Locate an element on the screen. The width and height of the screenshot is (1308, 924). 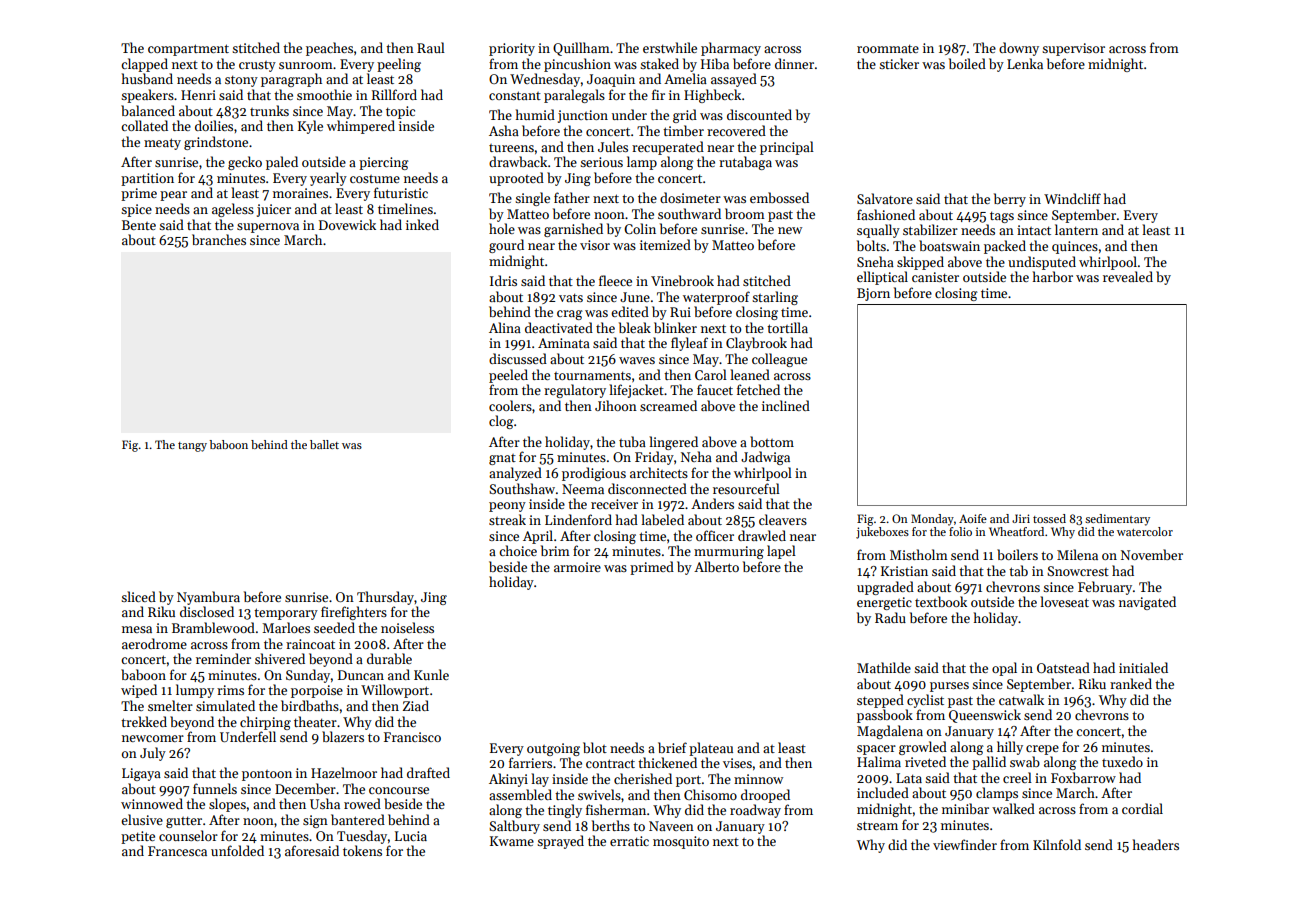
prodigious is located at coordinates (594, 474).
